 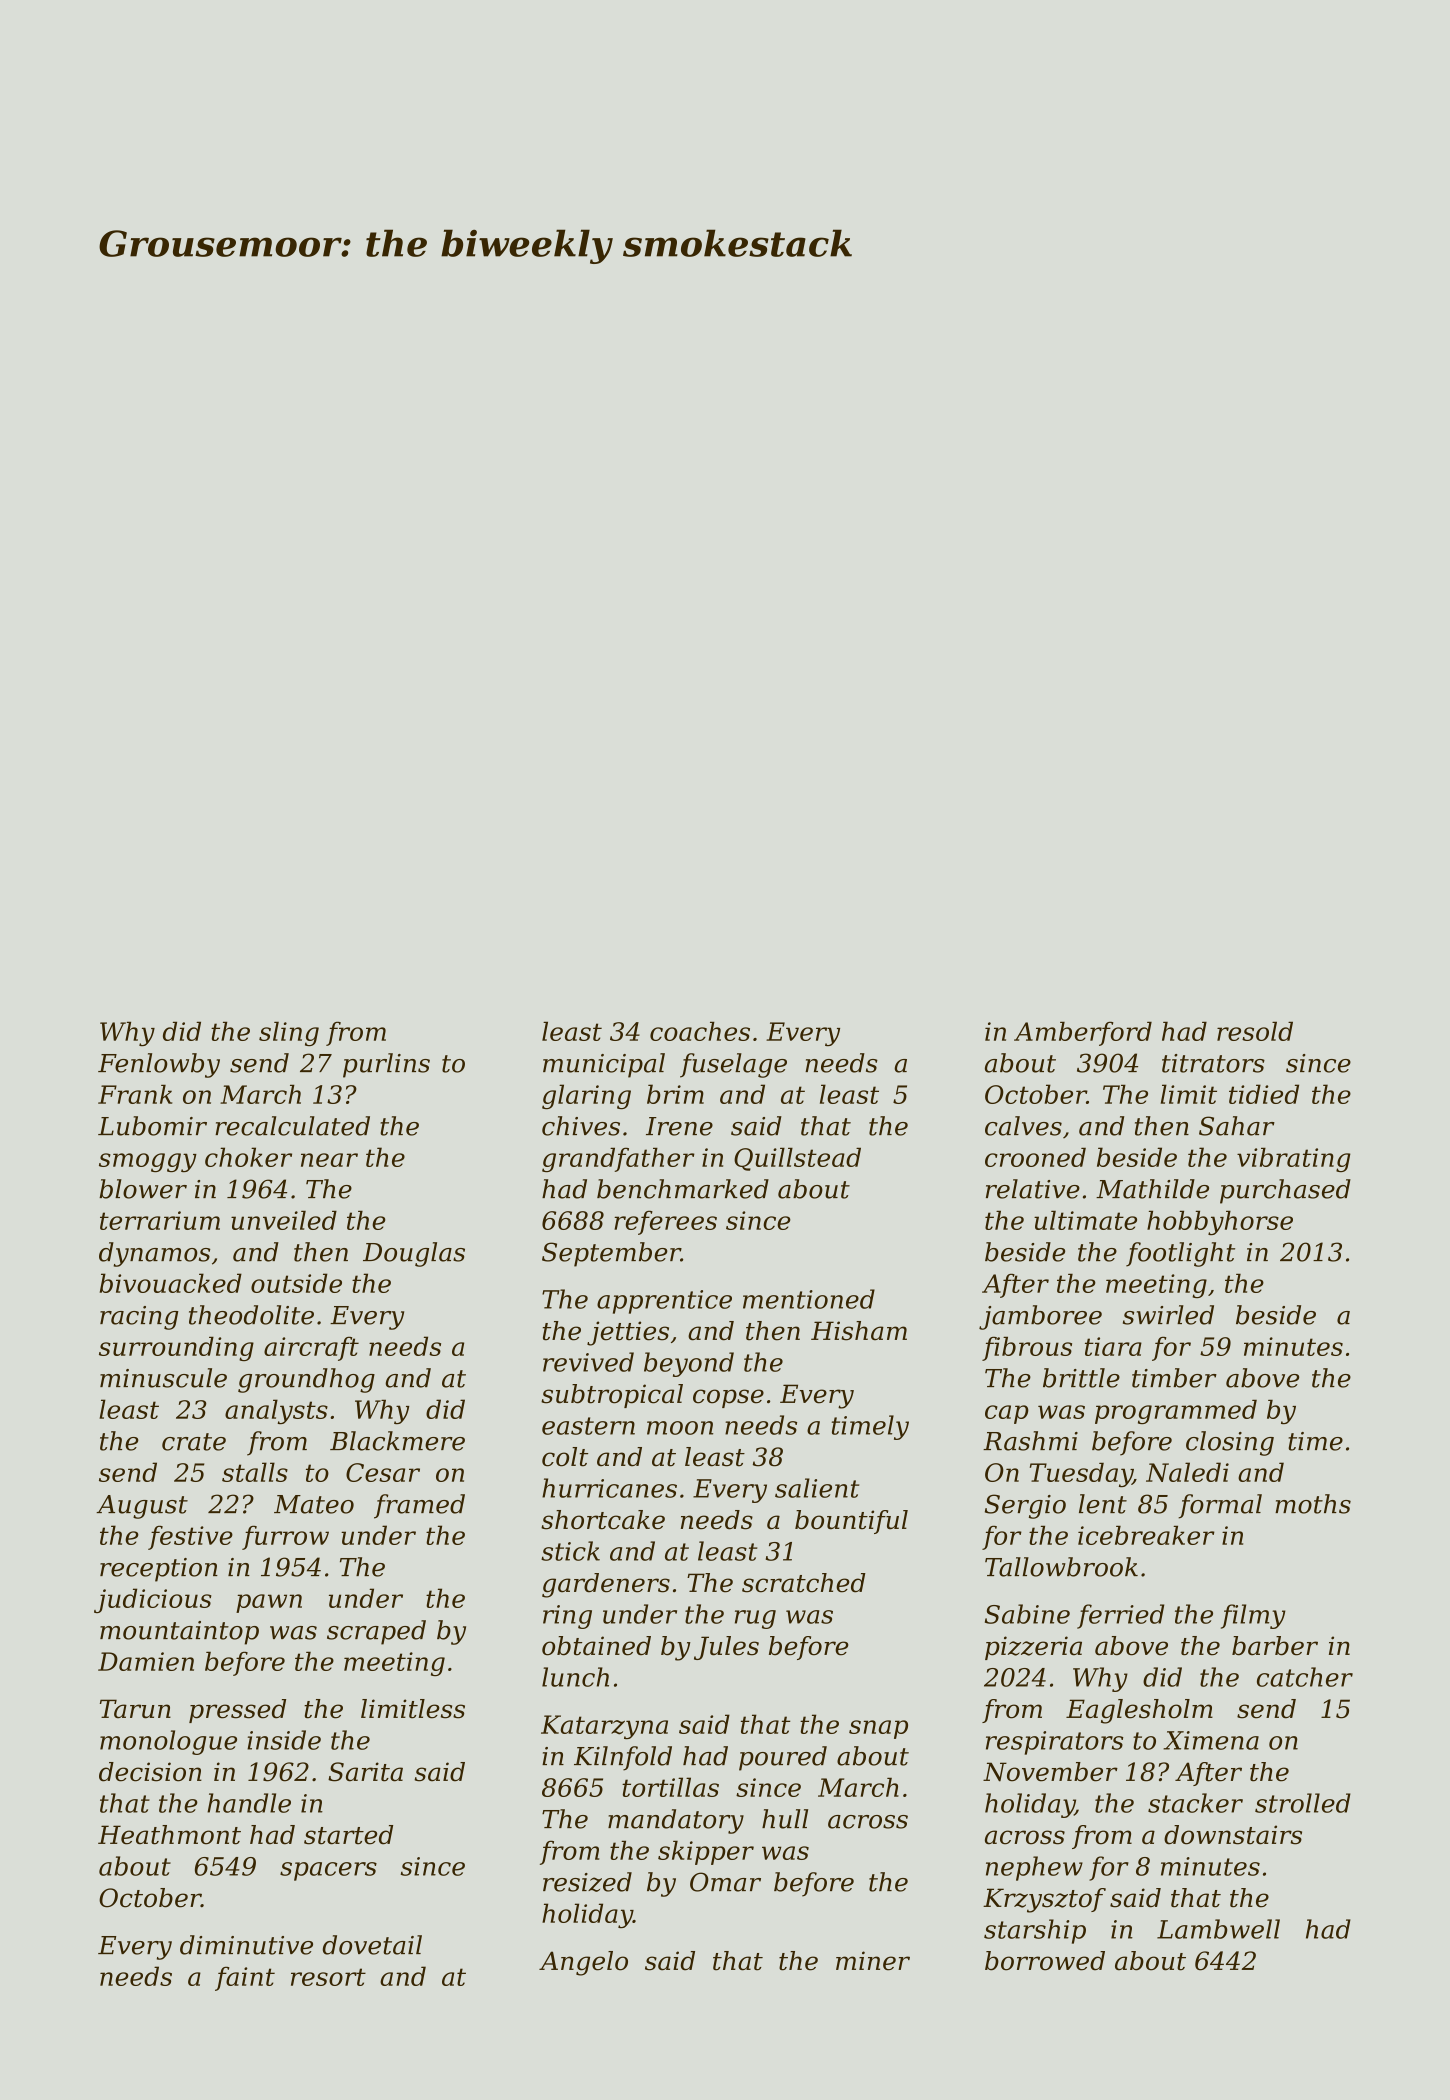 I want to click on stick, so click(x=570, y=1551).
